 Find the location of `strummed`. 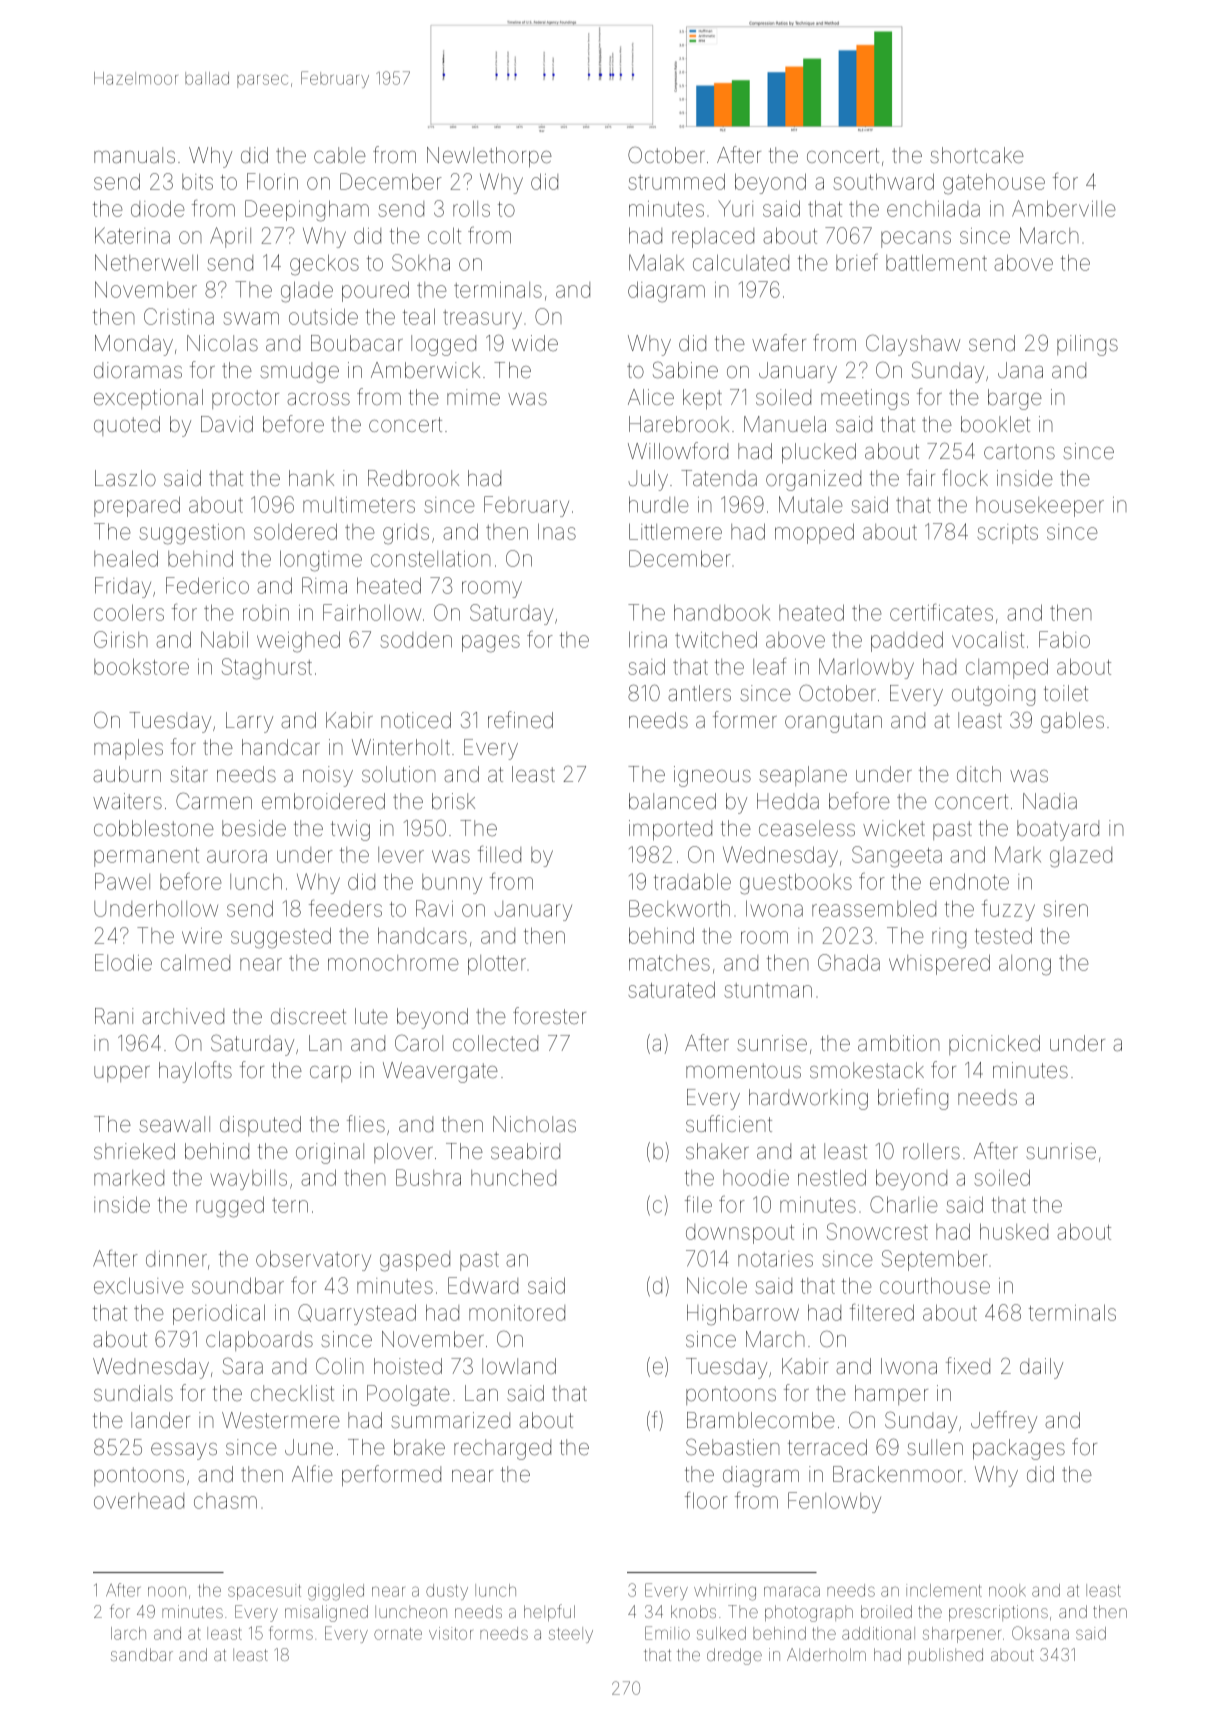

strummed is located at coordinates (676, 181).
